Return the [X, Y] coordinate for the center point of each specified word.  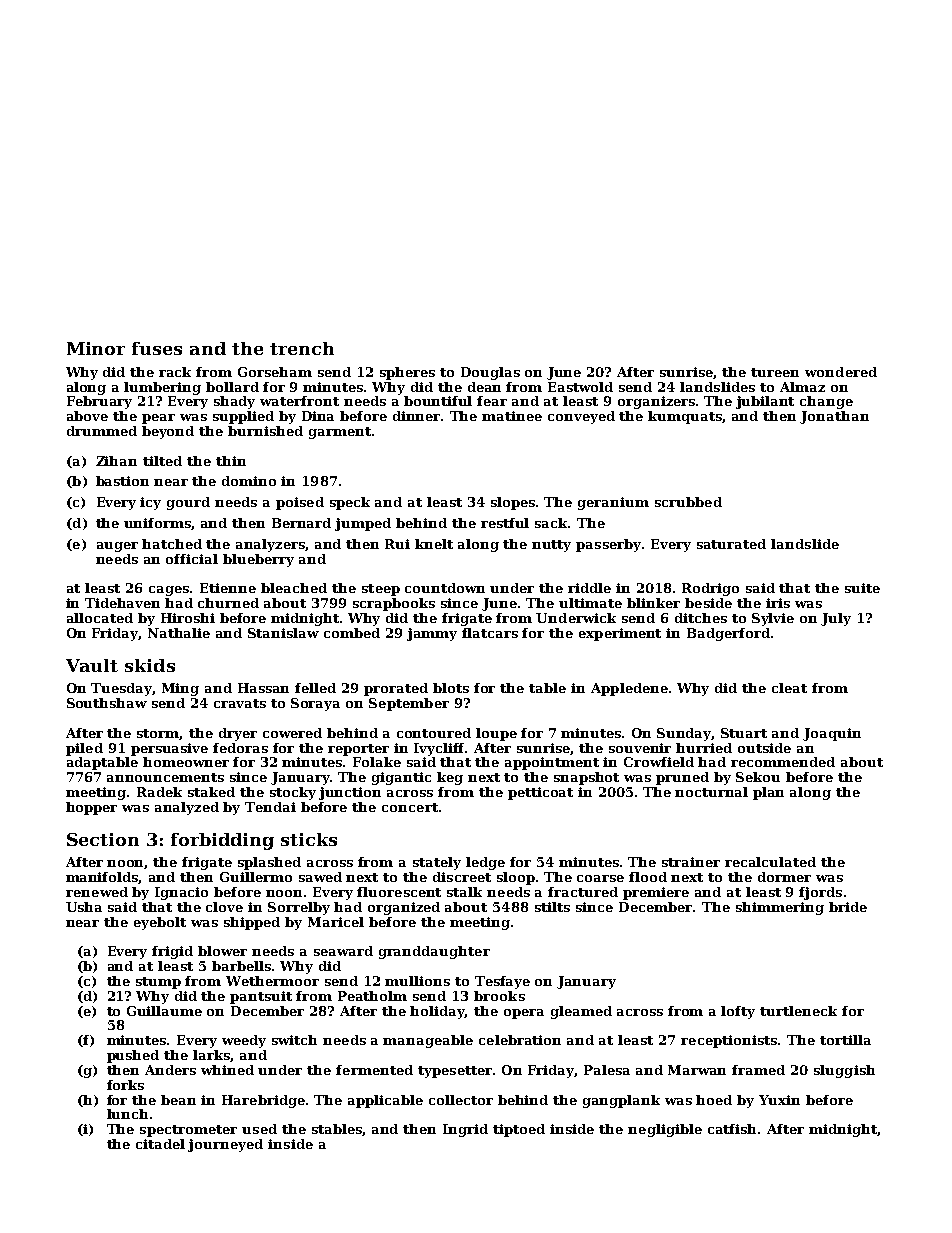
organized [404, 908]
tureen [775, 372]
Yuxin [779, 1100]
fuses [157, 348]
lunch [127, 1114]
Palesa [607, 1070]
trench [302, 348]
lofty [738, 1012]
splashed [269, 863]
